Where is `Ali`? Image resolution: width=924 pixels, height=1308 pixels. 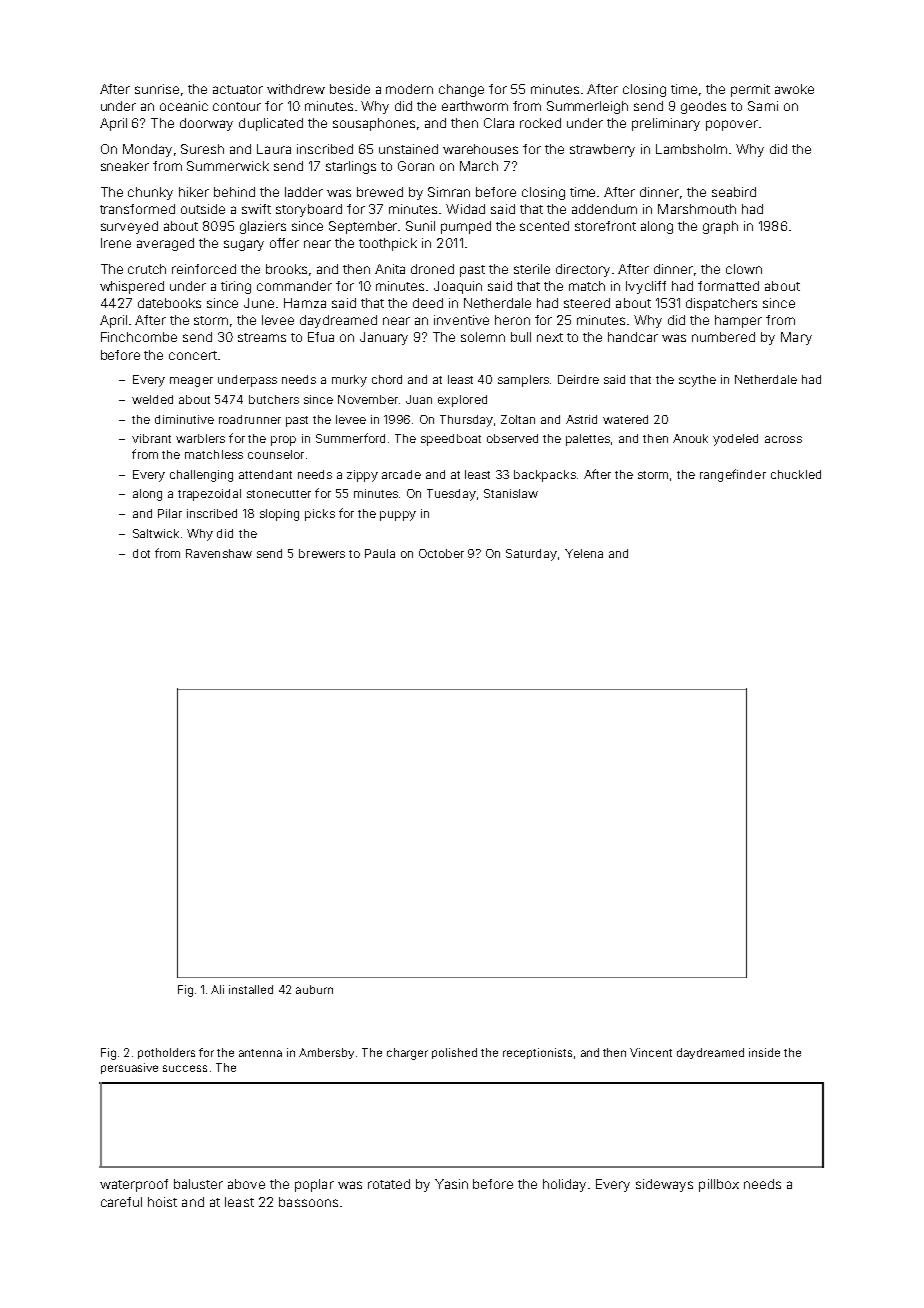
Ali is located at coordinates (217, 989).
